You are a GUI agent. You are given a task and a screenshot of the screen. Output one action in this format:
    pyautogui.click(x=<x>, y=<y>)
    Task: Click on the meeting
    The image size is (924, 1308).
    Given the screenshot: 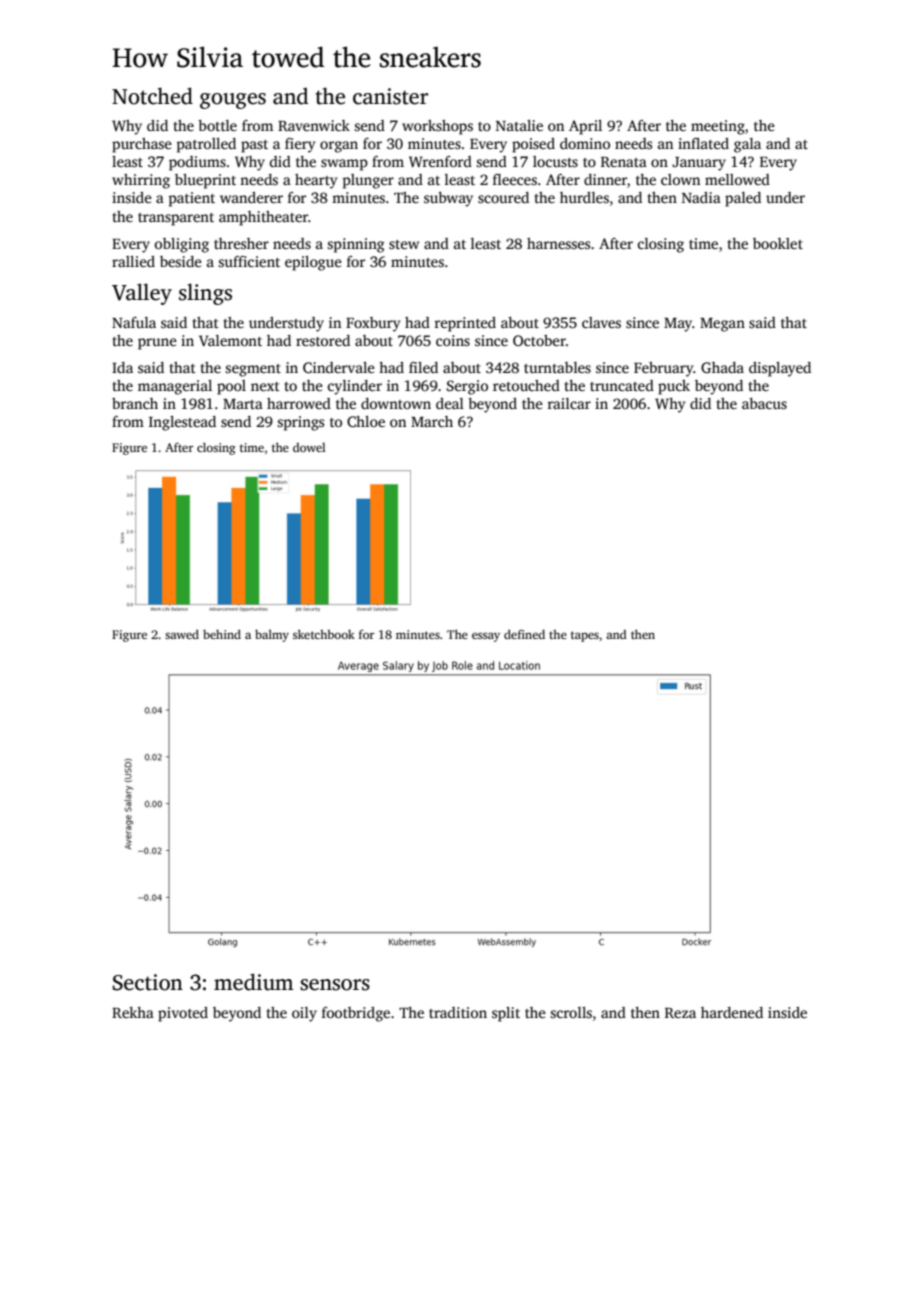 What is the action you would take?
    pyautogui.click(x=718, y=127)
